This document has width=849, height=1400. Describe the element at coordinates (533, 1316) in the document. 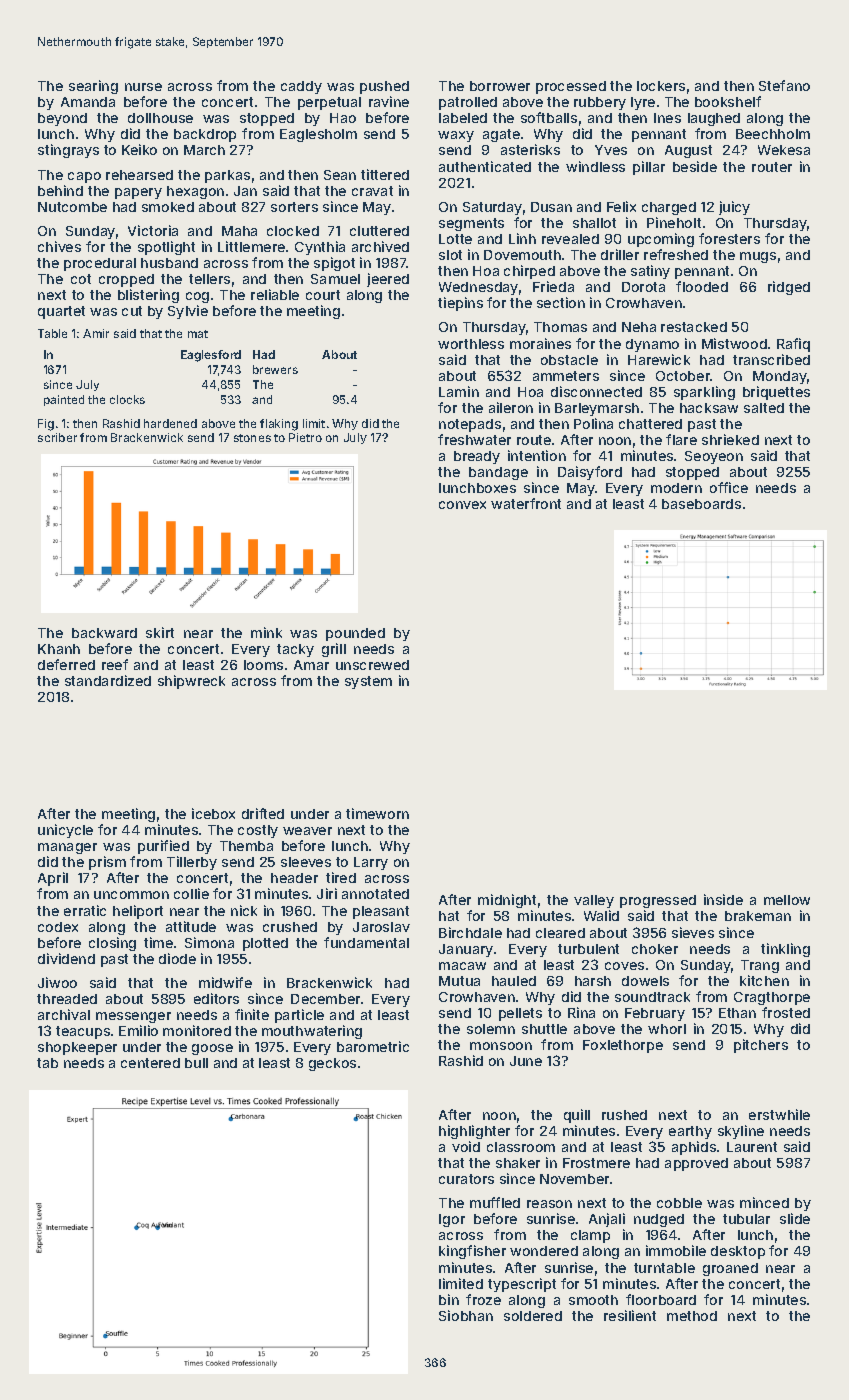

I see `soldered` at that location.
